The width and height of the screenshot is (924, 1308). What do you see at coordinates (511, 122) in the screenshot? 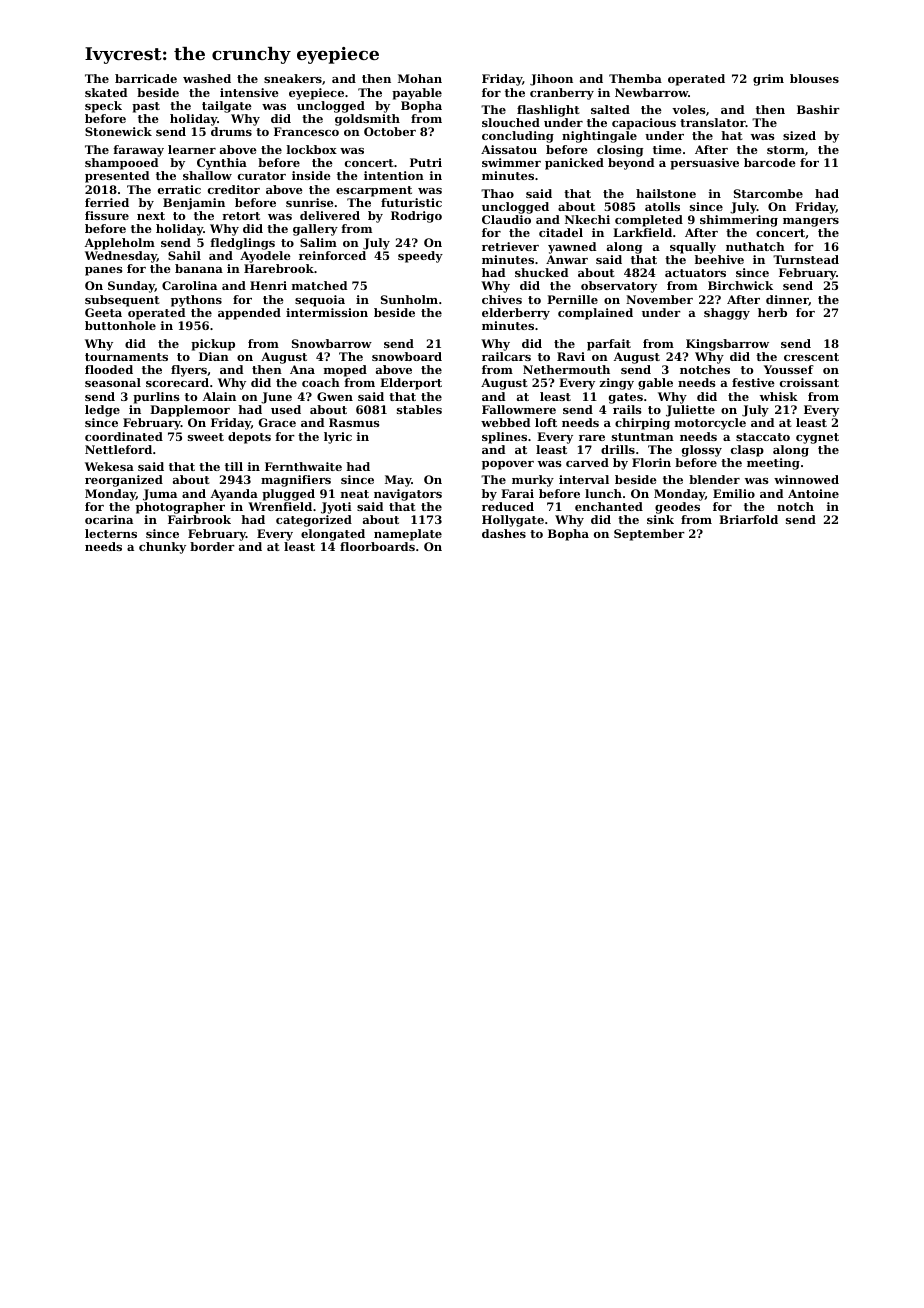
I see `slouched` at bounding box center [511, 122].
